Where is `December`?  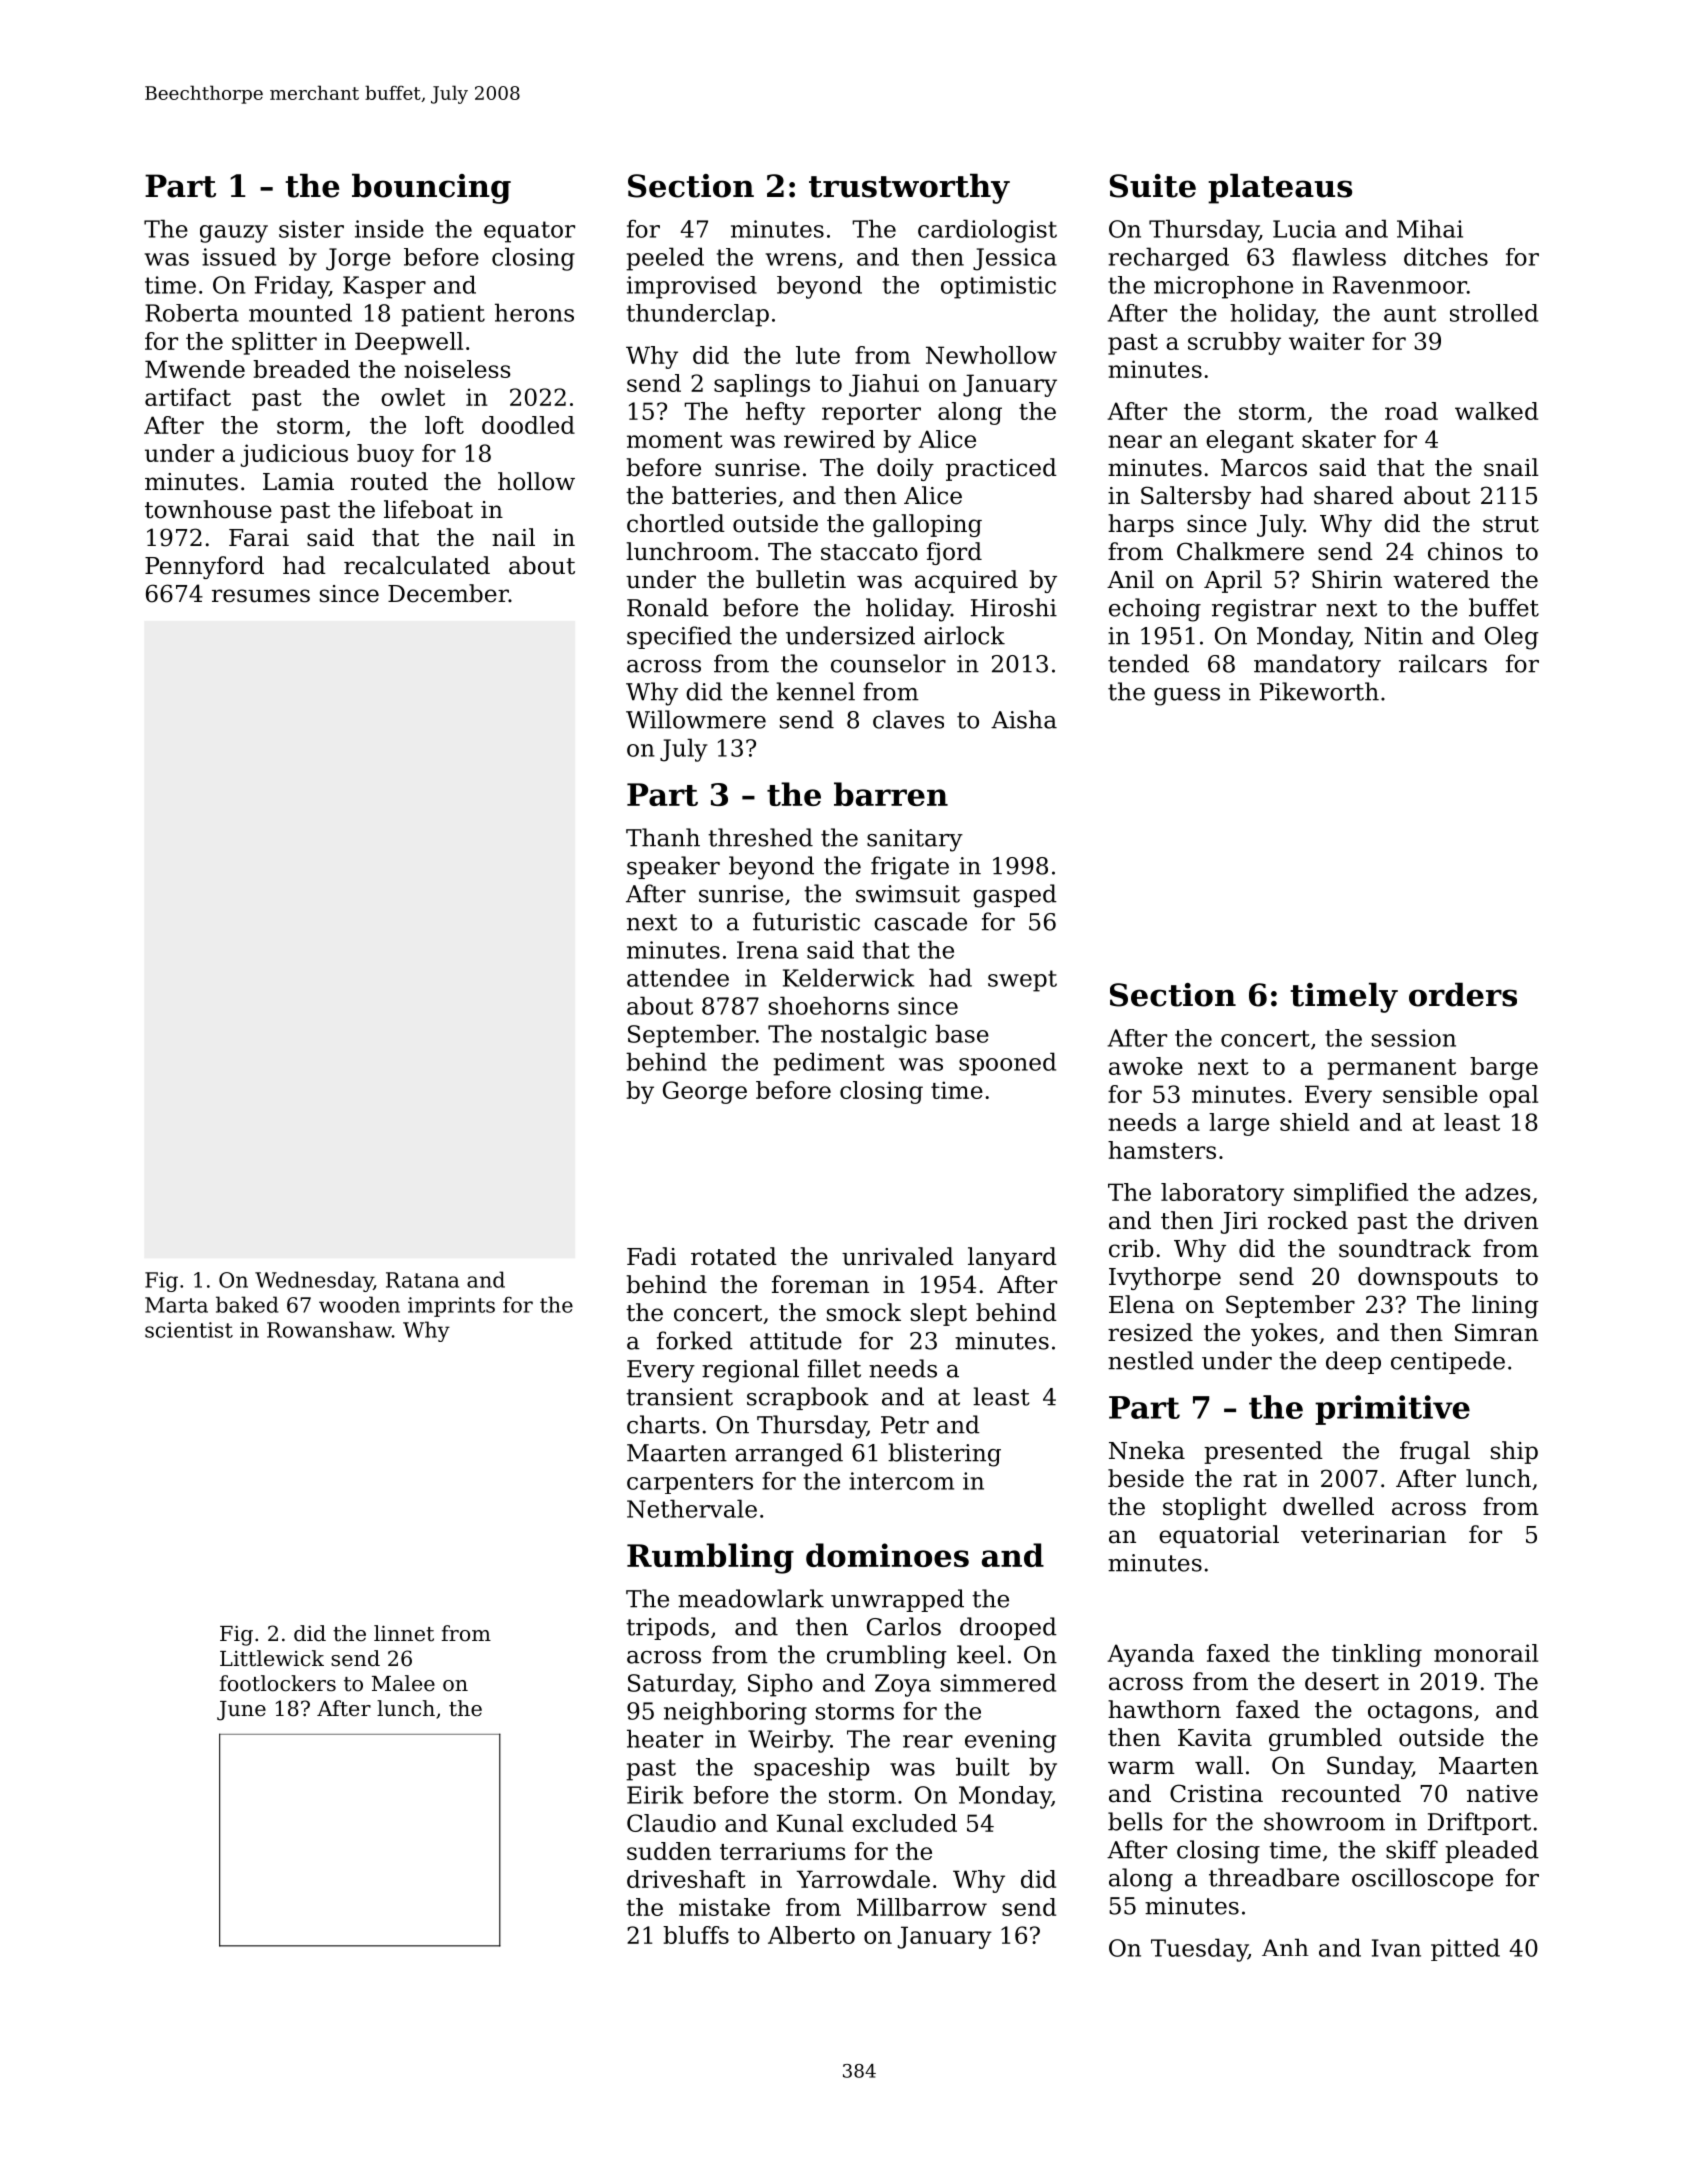 December is located at coordinates (448, 593).
